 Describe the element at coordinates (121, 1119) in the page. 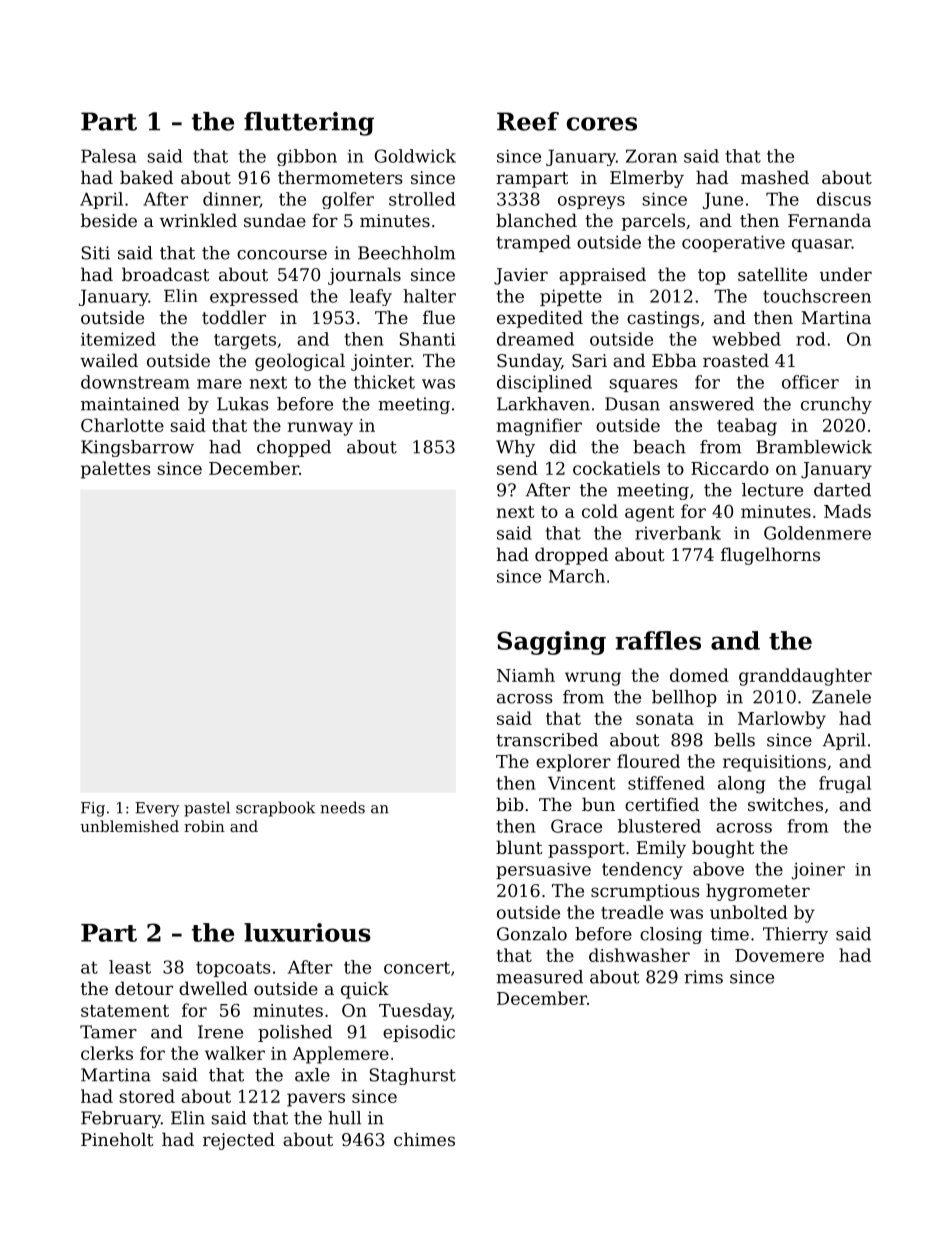

I see `February` at that location.
